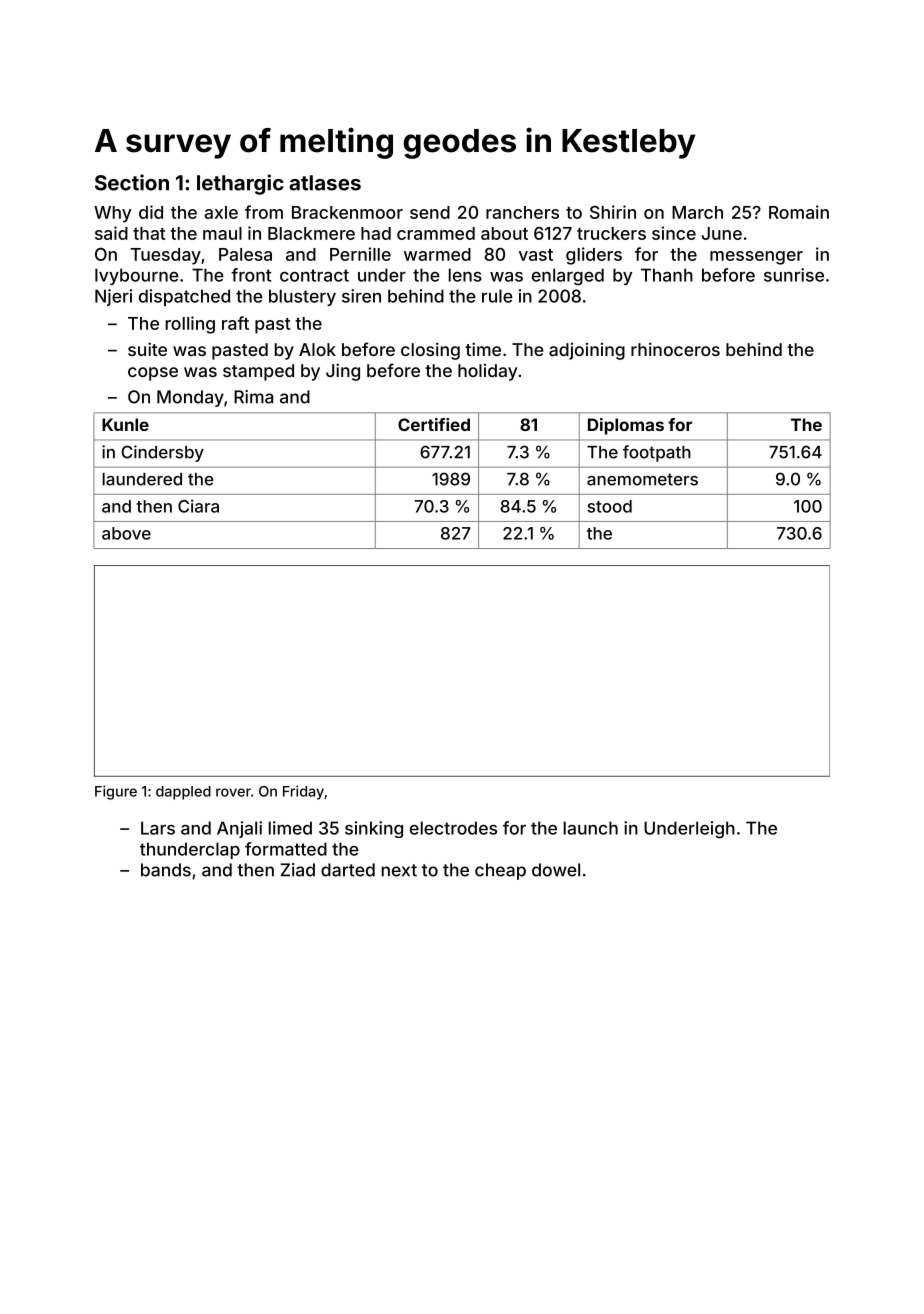  I want to click on bands, so click(166, 870).
